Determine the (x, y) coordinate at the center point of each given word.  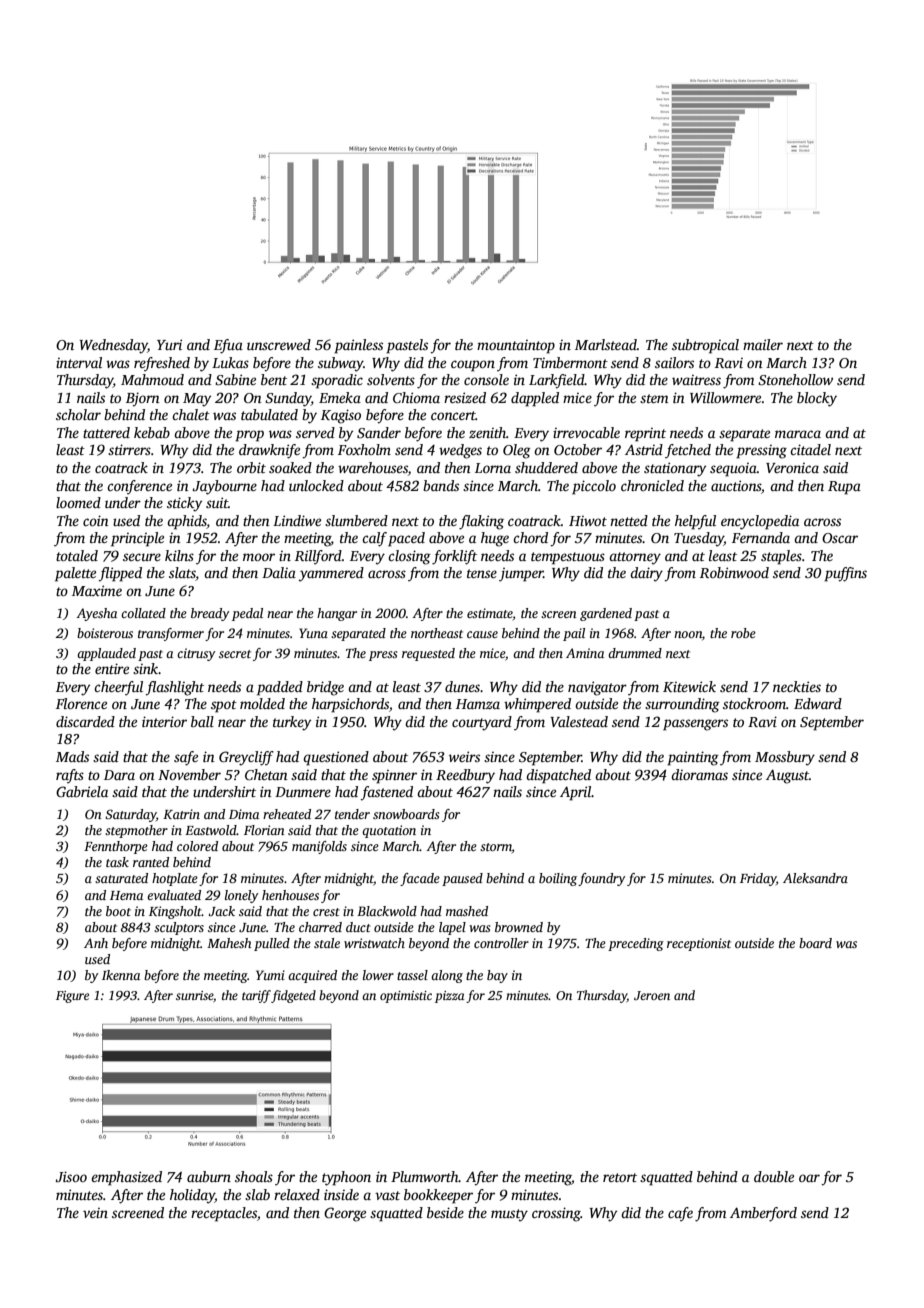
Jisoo (71, 1176)
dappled (535, 399)
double (774, 1176)
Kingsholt (175, 912)
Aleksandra (815, 878)
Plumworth (425, 1176)
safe (186, 758)
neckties (797, 686)
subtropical (705, 346)
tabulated (269, 414)
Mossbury (785, 758)
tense (482, 573)
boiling (558, 879)
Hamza (478, 704)
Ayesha (96, 614)
